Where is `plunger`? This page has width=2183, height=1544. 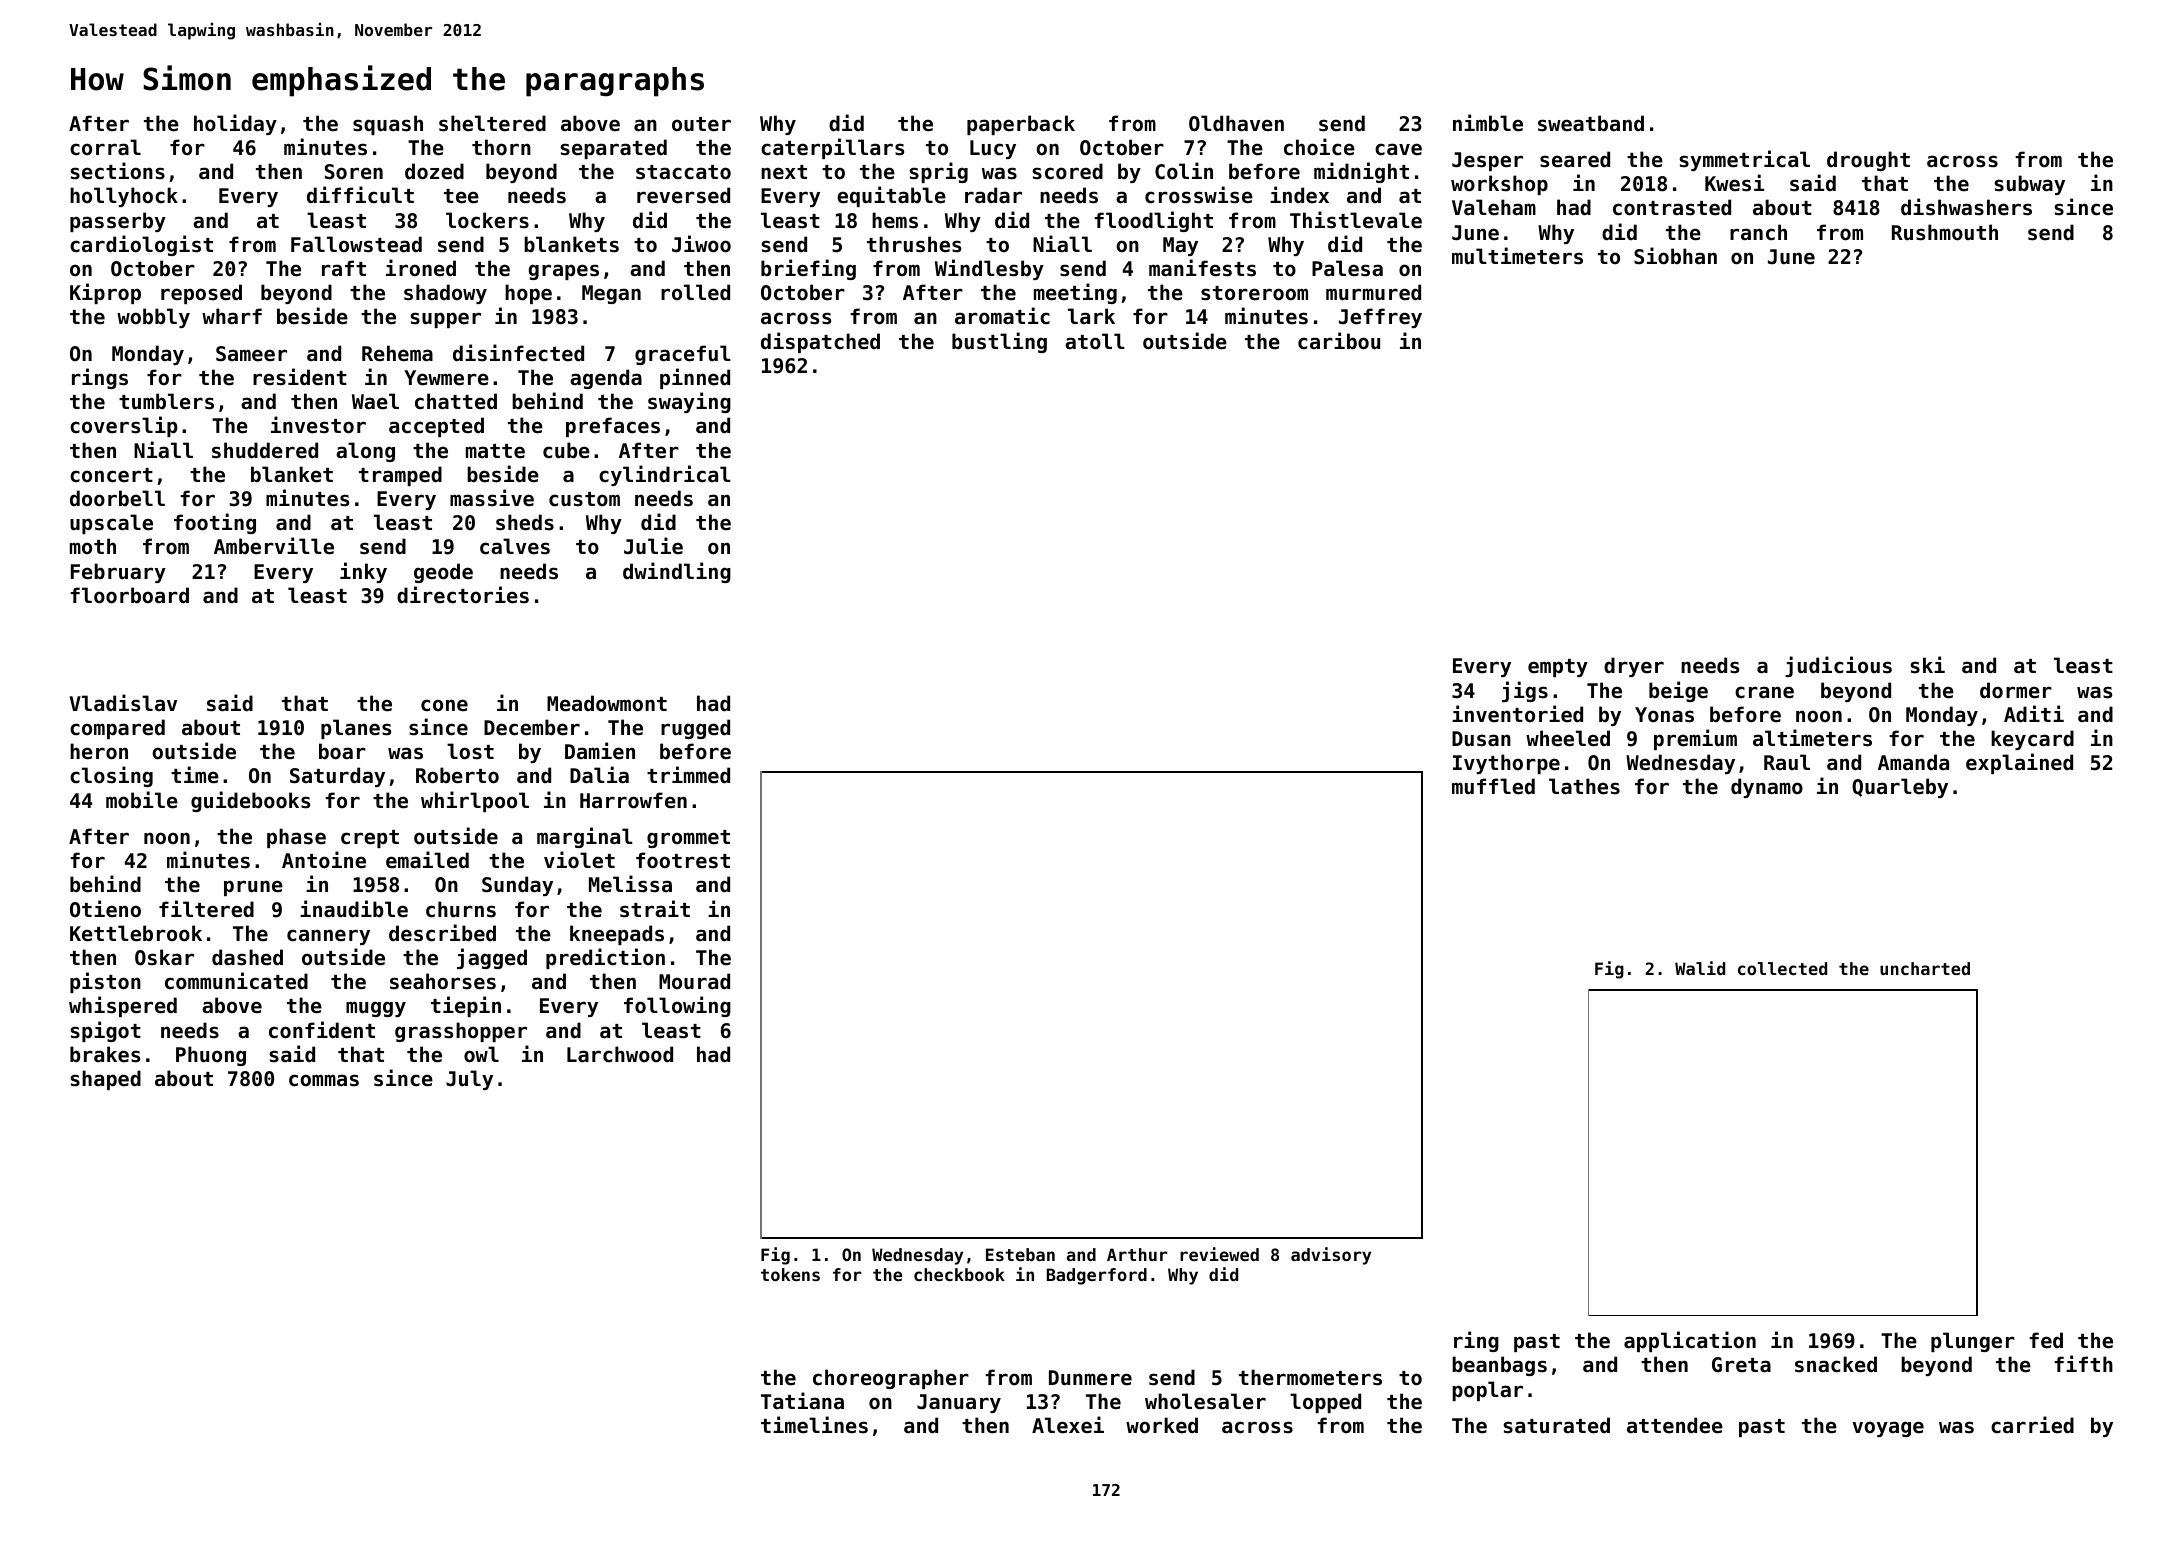 plunger is located at coordinates (1973, 1342).
